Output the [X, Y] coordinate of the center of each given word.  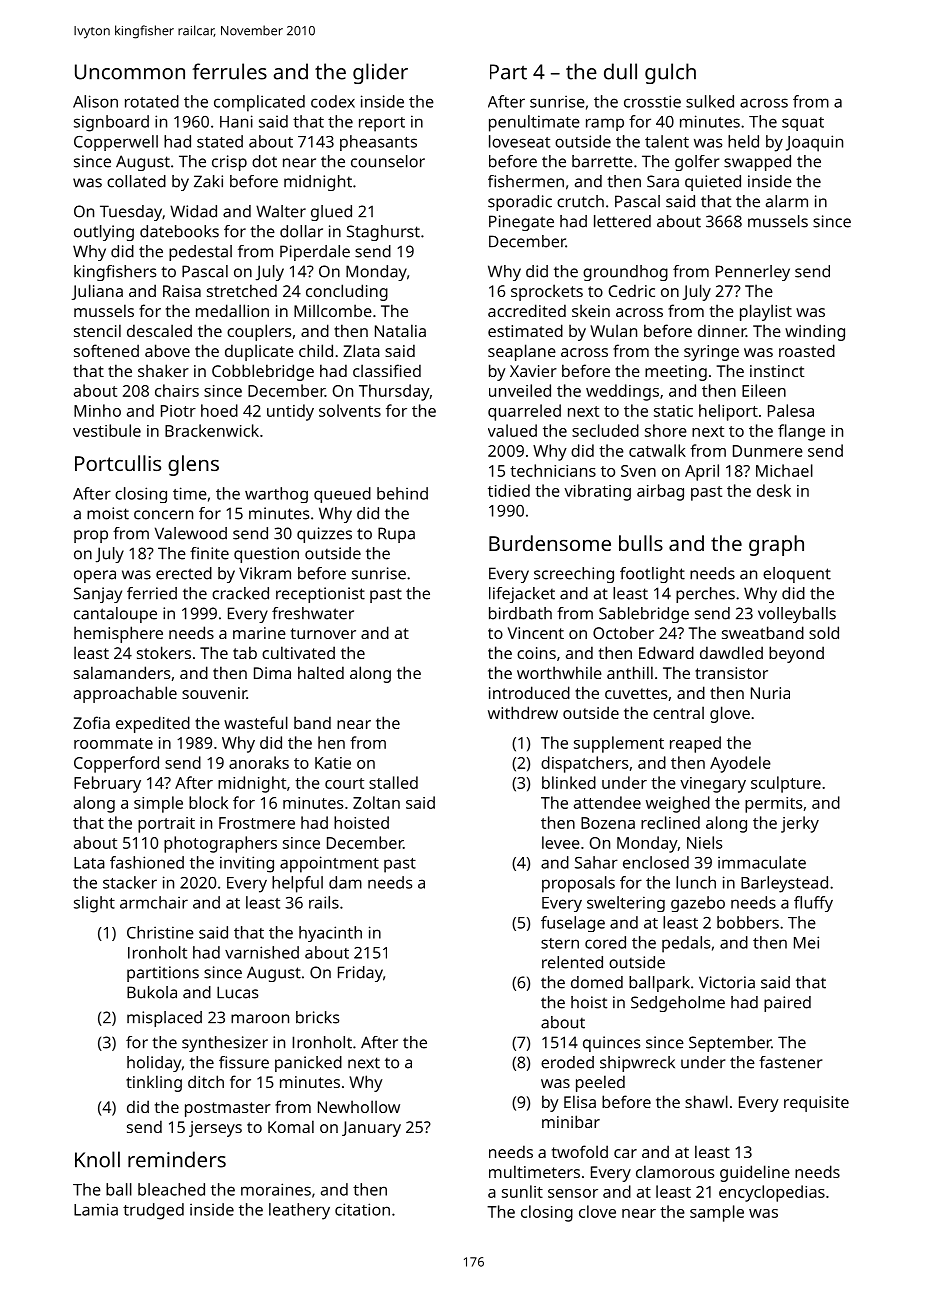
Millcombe [333, 310]
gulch [670, 73]
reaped [695, 744]
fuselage [573, 924]
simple [158, 804]
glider [380, 73]
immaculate [762, 862]
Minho [97, 410]
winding [815, 332]
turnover [323, 633]
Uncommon [130, 72]
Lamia [96, 1209]
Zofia [91, 722]
